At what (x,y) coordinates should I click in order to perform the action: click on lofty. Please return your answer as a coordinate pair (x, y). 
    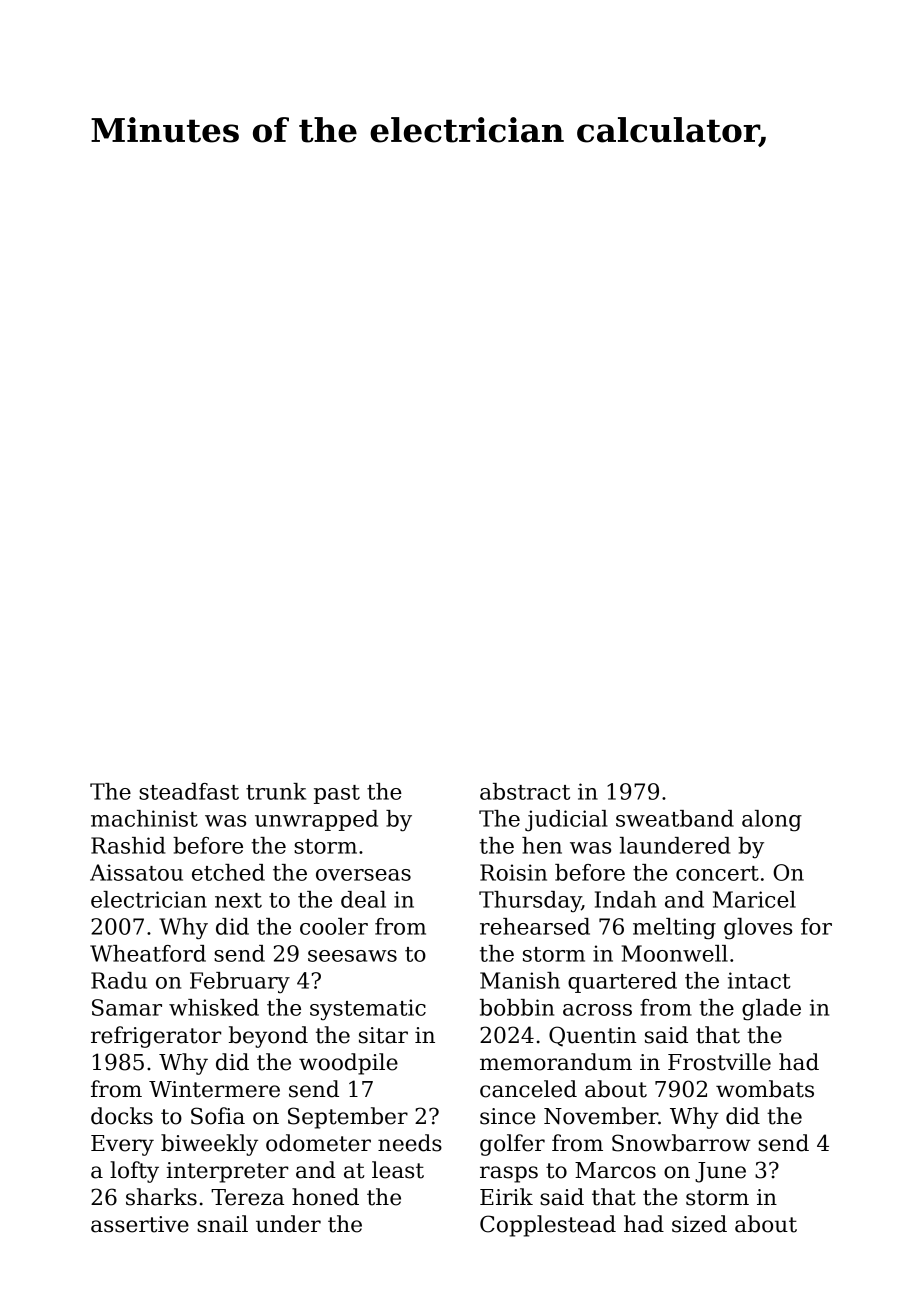
    Looking at the image, I should click on (134, 1172).
